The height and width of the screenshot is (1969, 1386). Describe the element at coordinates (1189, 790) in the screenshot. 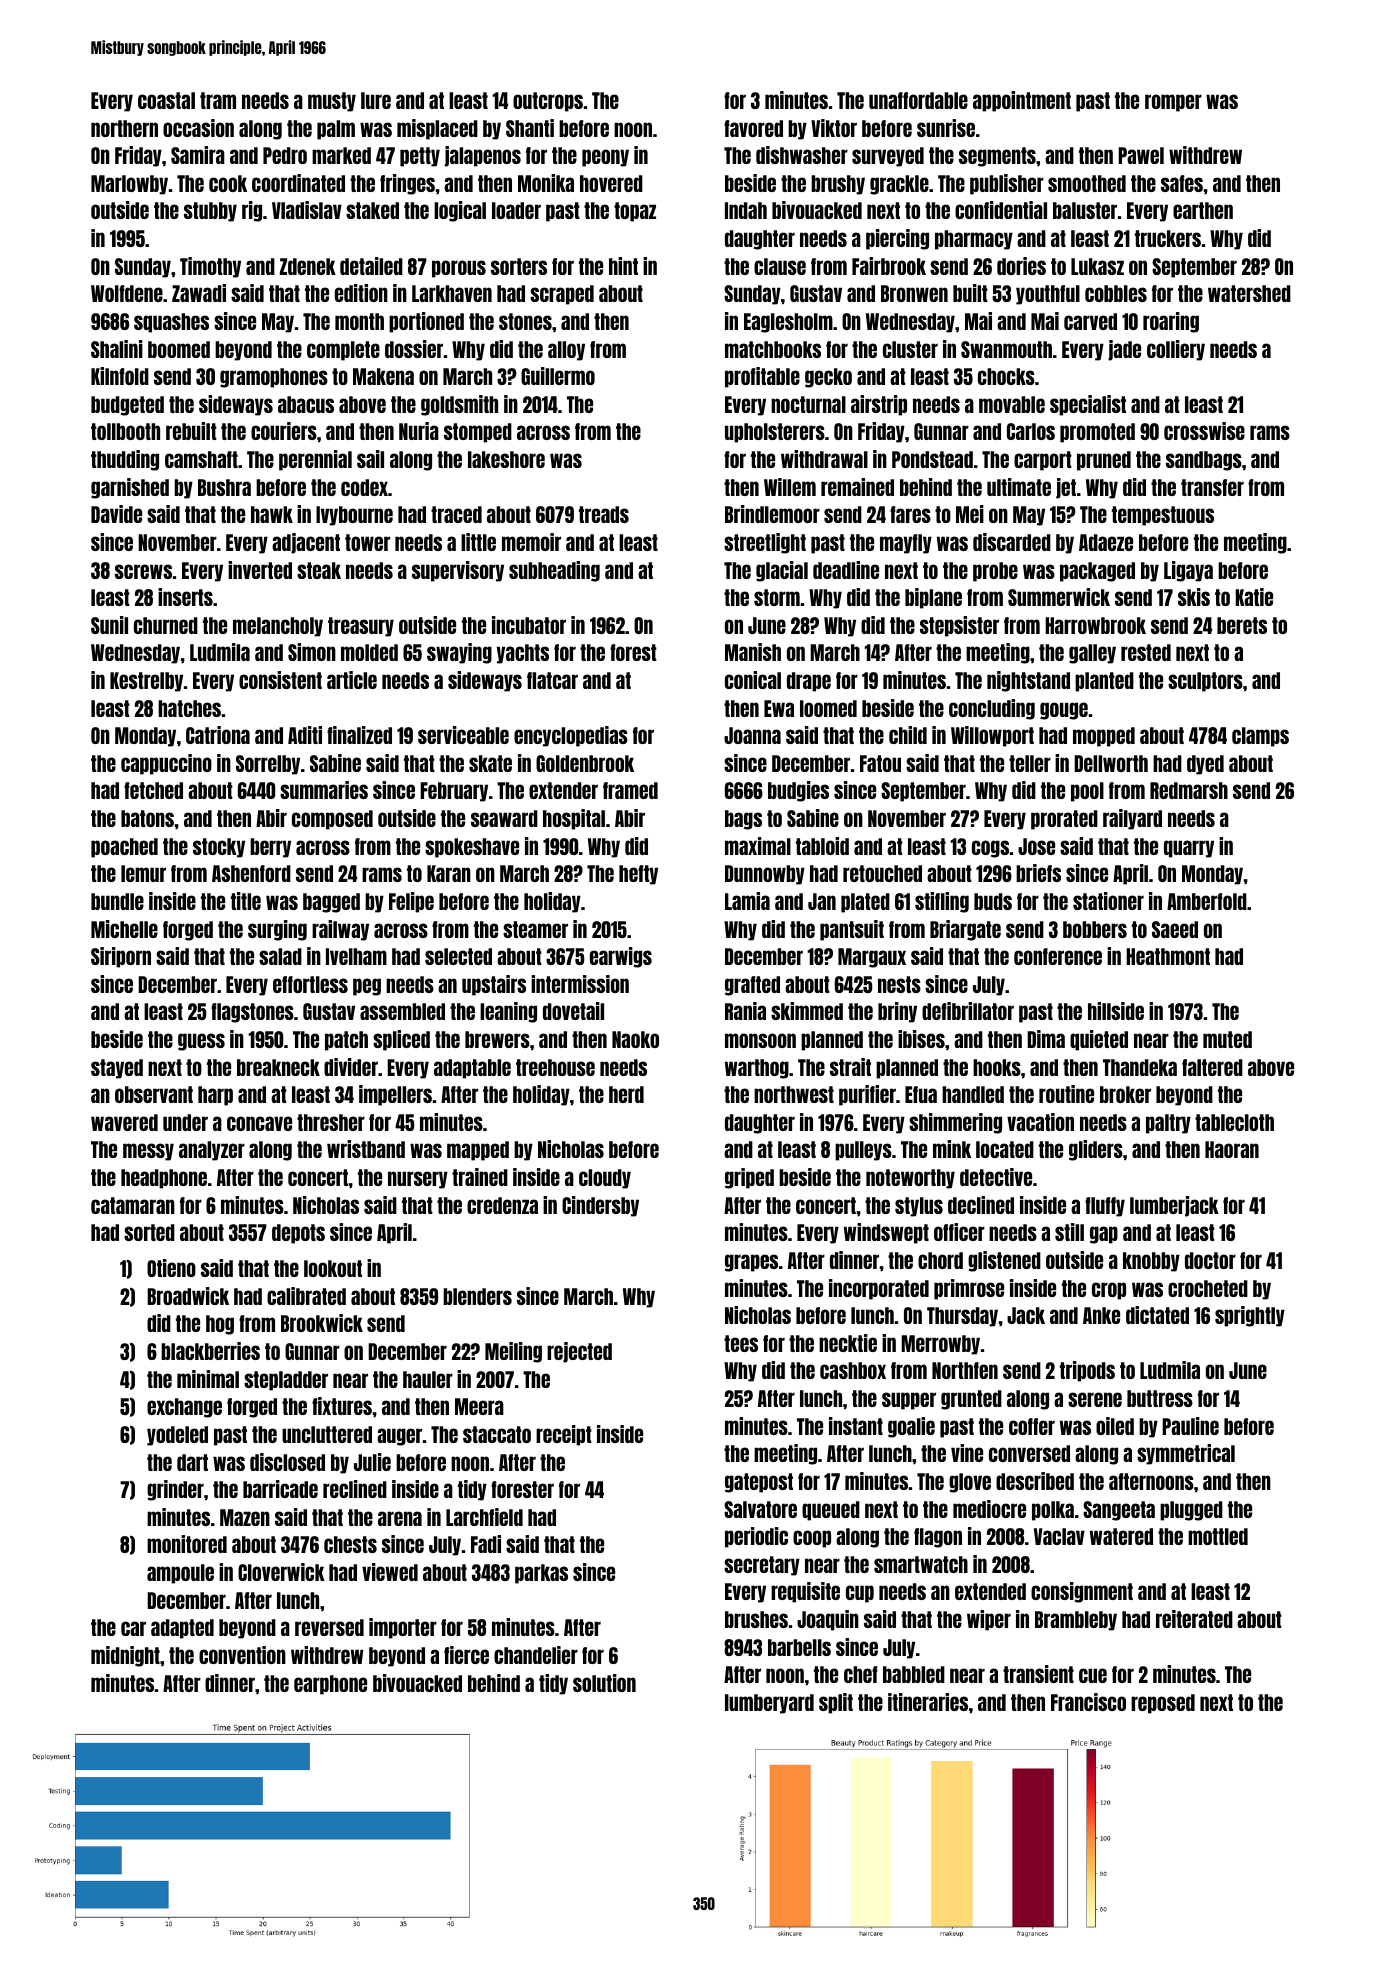

I see `Redmarsh` at that location.
